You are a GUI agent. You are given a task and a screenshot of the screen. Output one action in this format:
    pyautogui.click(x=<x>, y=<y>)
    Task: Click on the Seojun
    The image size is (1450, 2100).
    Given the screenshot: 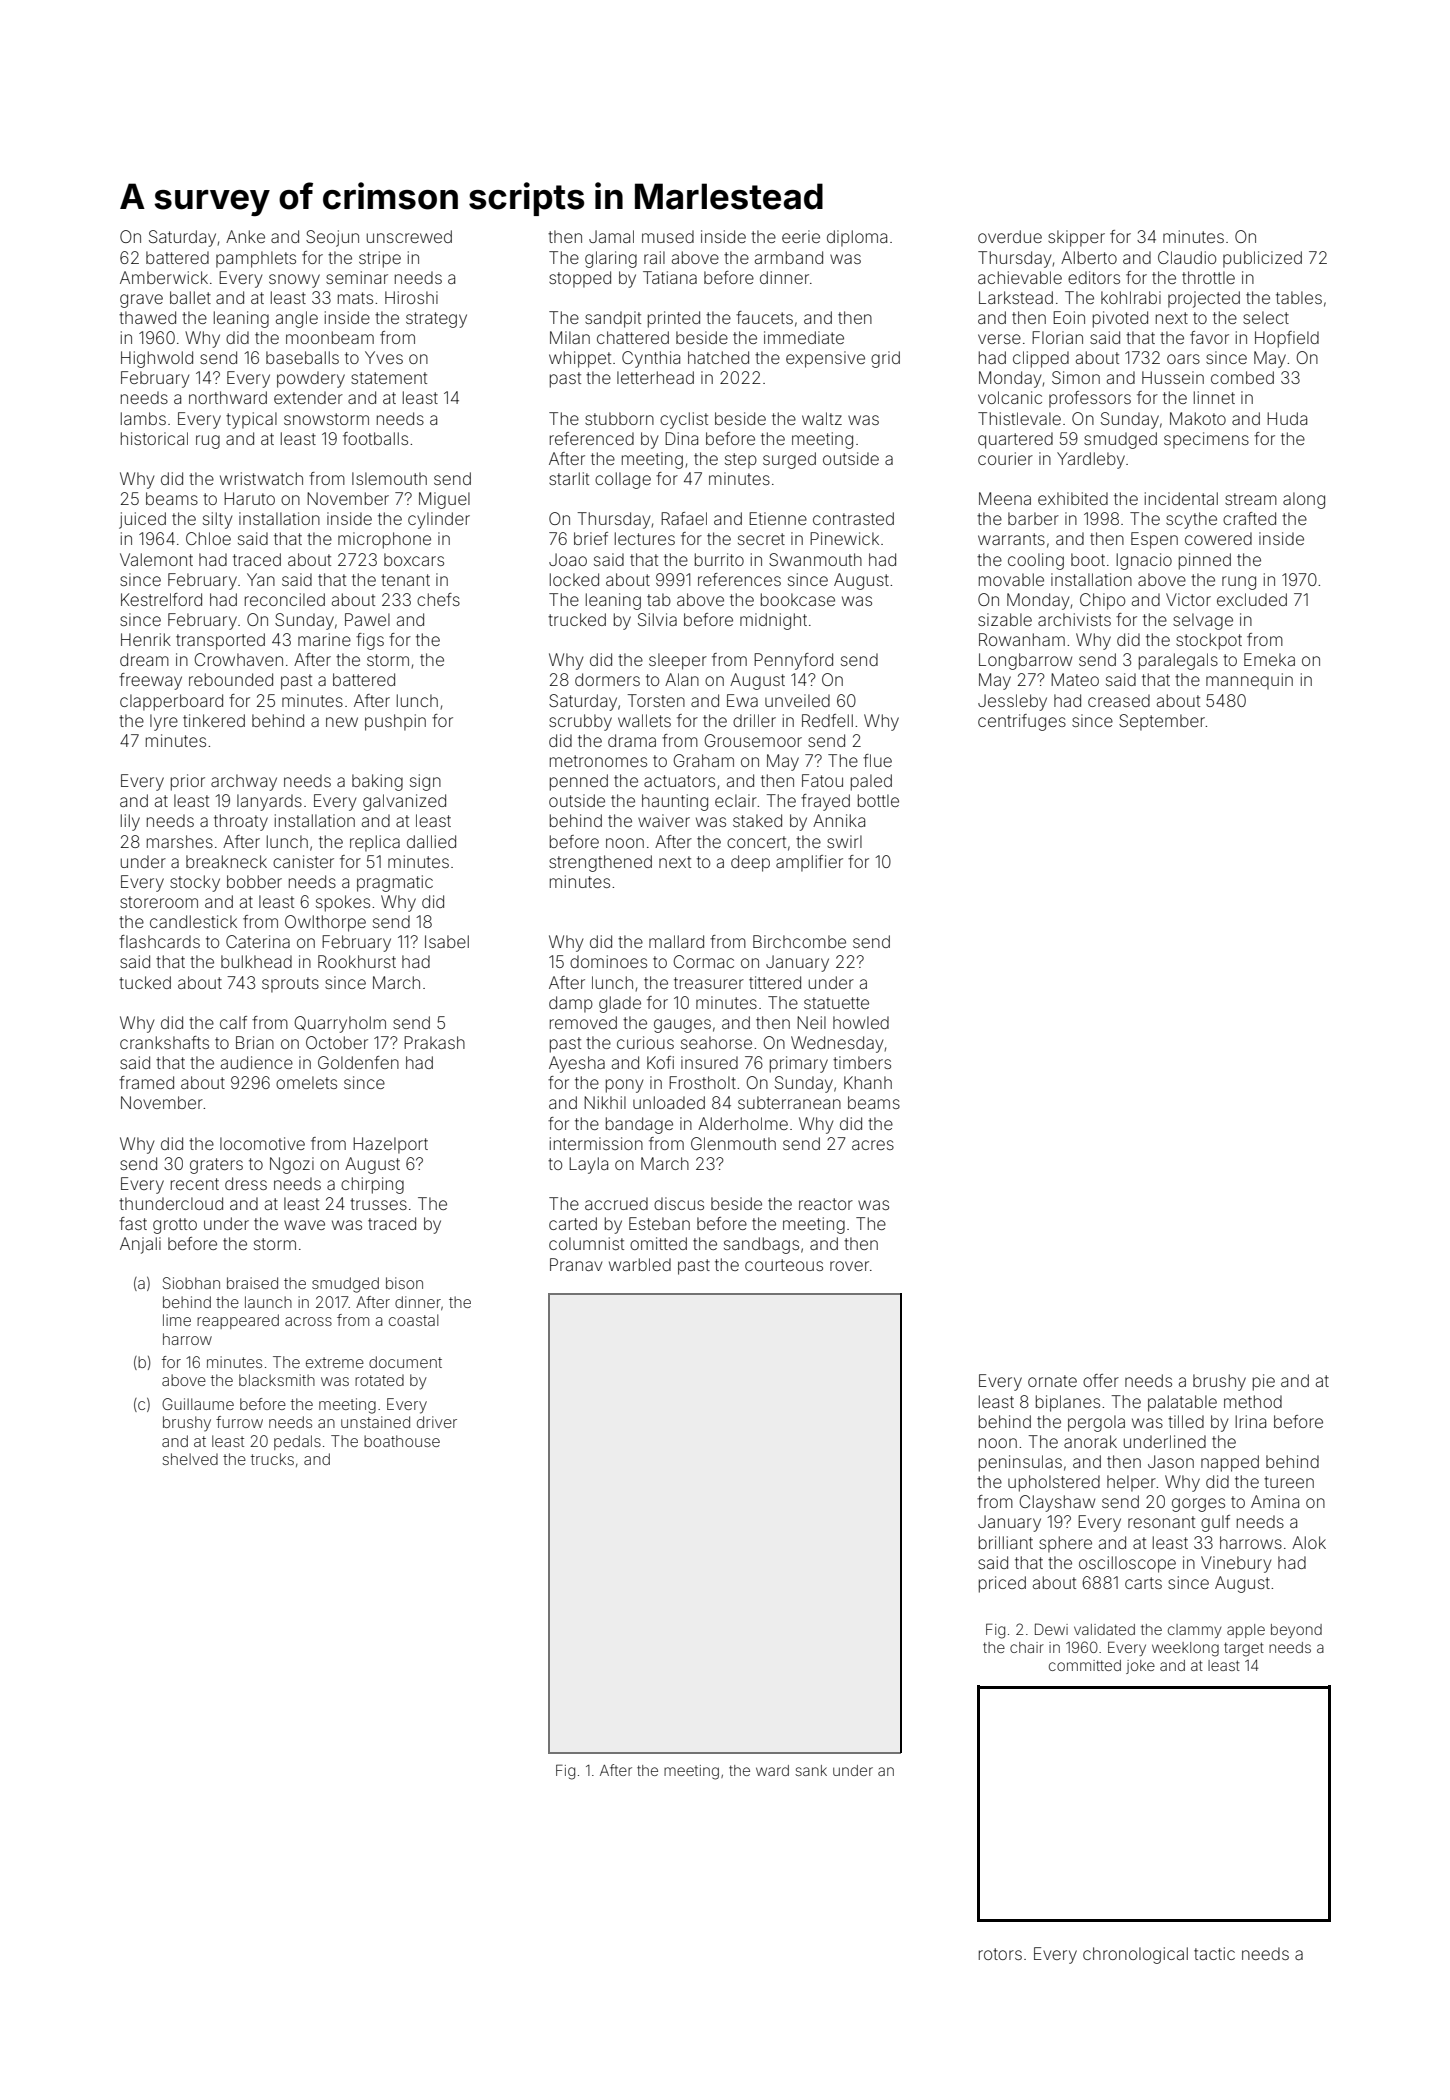 What is the action you would take?
    pyautogui.click(x=332, y=238)
